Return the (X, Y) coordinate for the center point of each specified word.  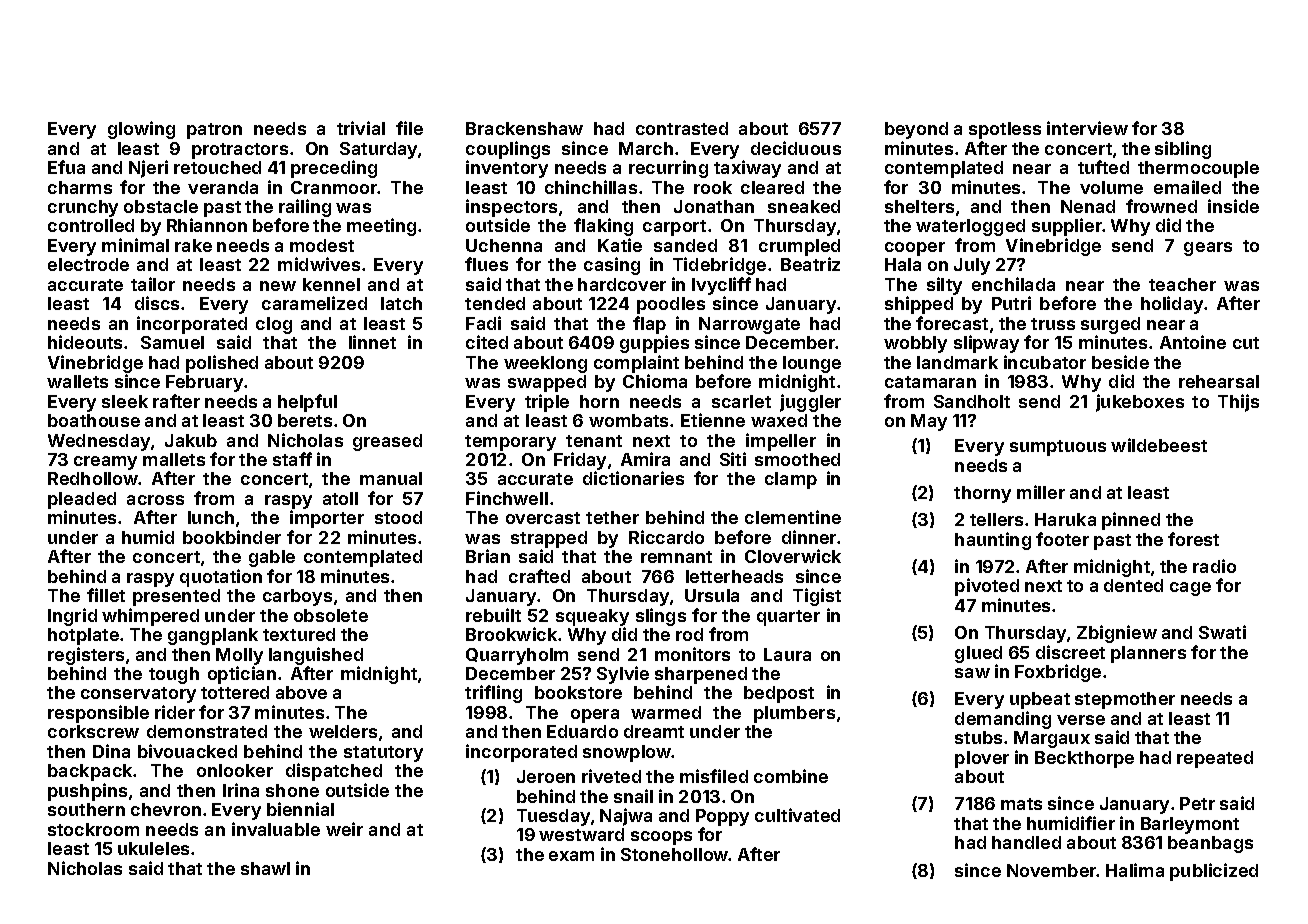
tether (612, 517)
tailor (153, 284)
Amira (645, 459)
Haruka (1065, 519)
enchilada (1013, 284)
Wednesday (99, 442)
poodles (671, 305)
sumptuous (1058, 448)
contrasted (682, 128)
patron (214, 131)
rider (175, 712)
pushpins (87, 792)
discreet (1070, 652)
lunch (211, 517)
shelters (919, 206)
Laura (787, 654)
